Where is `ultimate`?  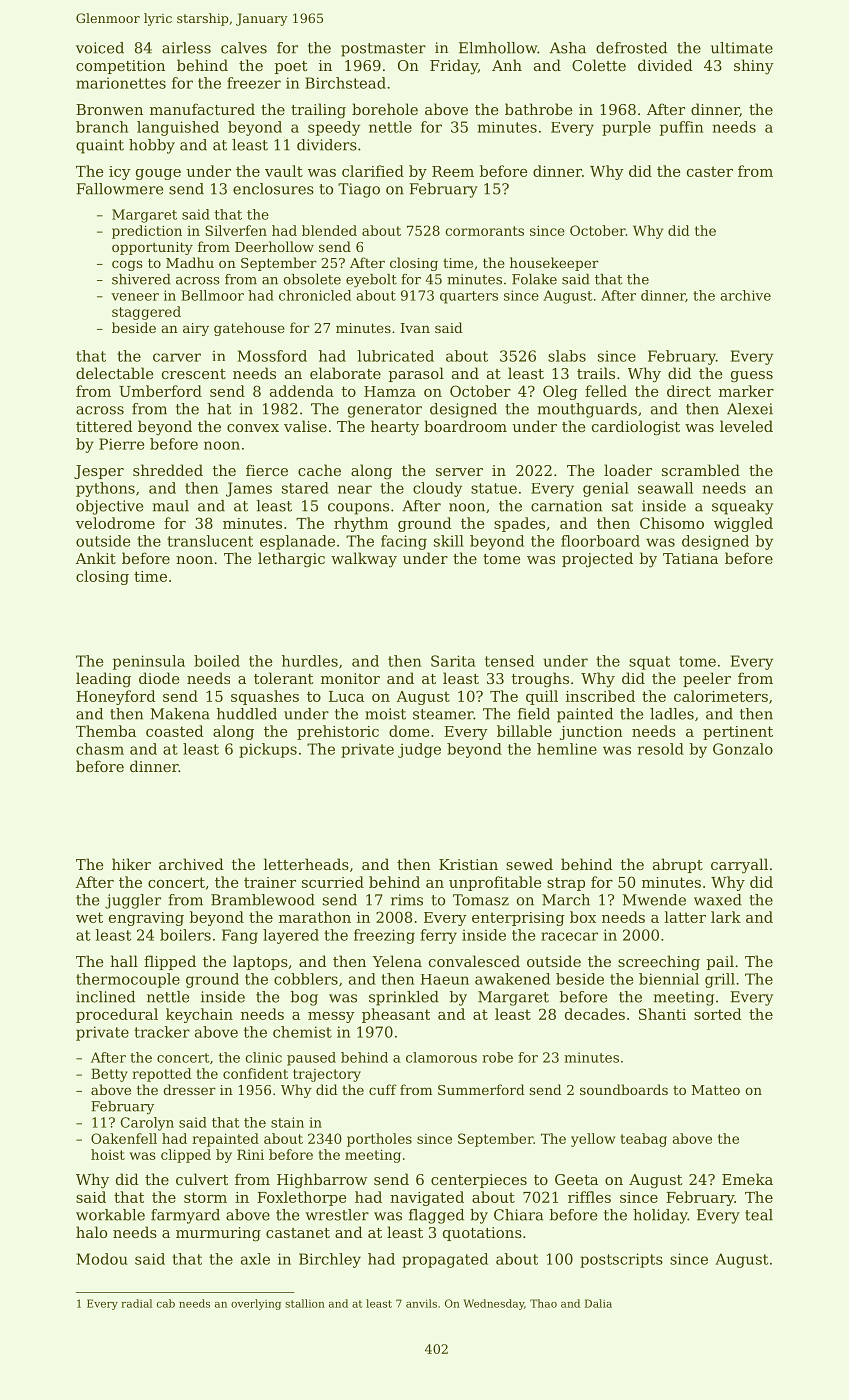
ultimate is located at coordinates (742, 48).
